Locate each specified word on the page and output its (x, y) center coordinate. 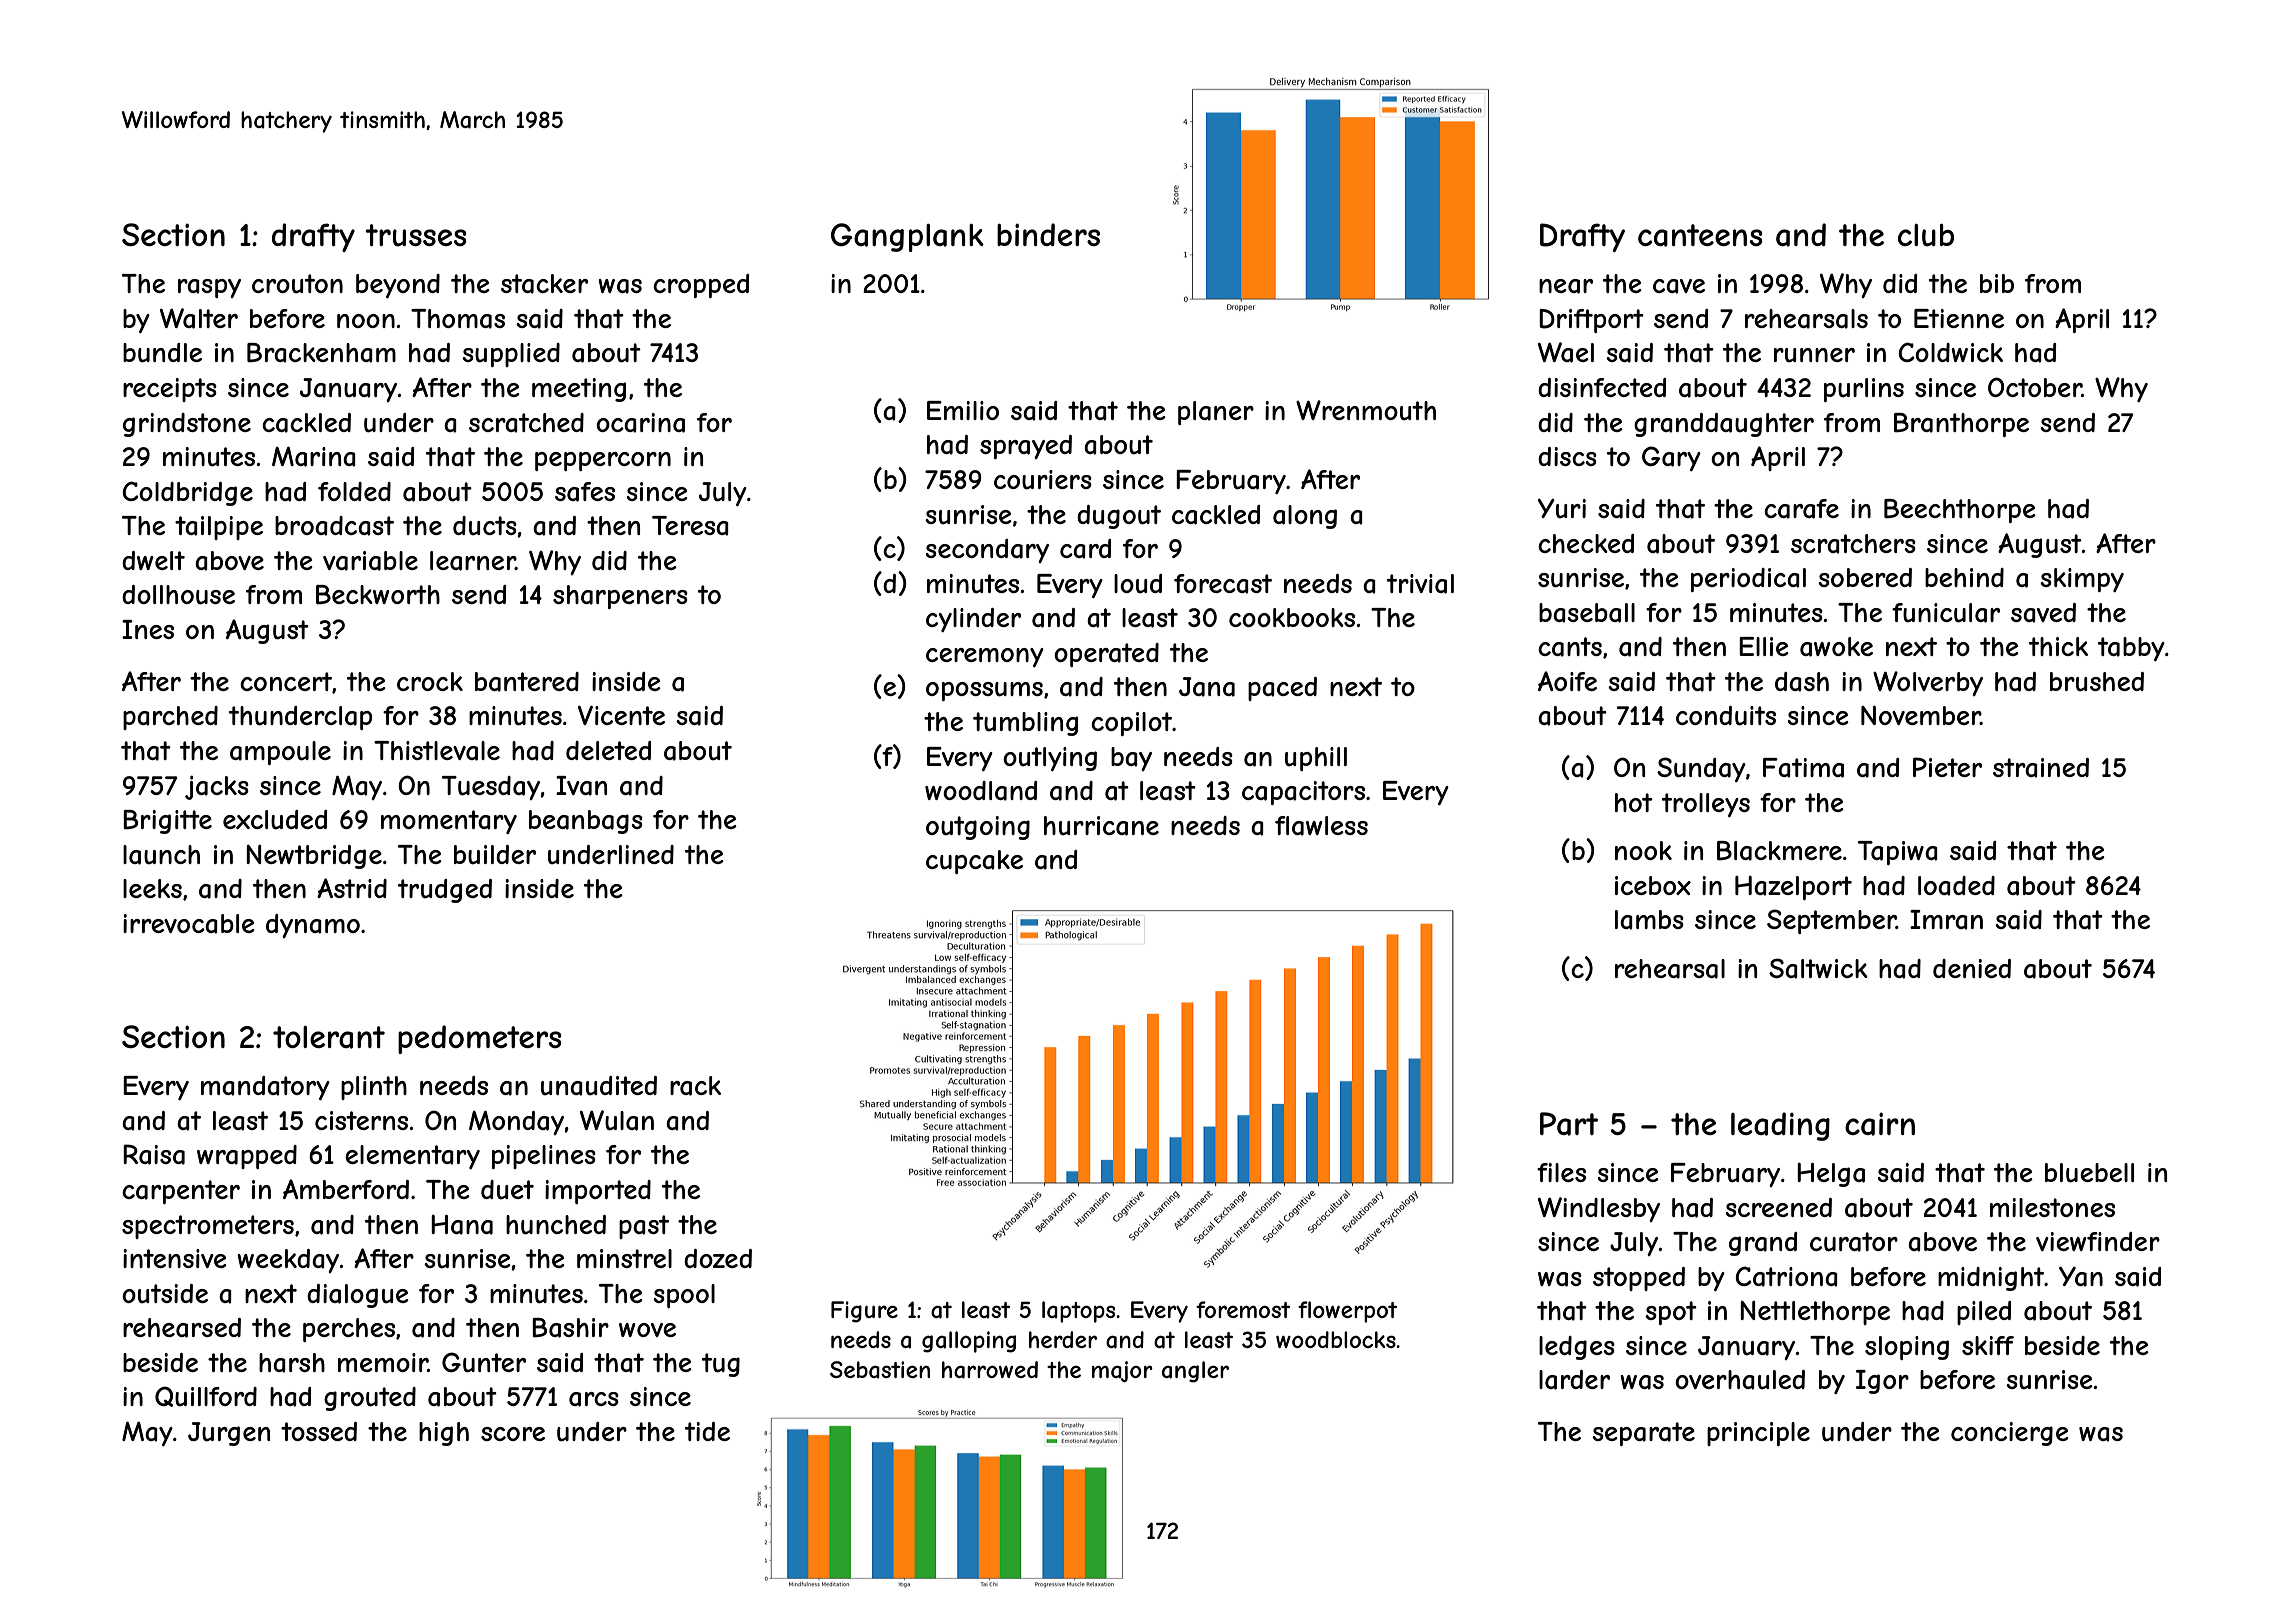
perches (349, 1330)
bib (1997, 283)
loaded (1956, 886)
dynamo (313, 926)
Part (1569, 1124)
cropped (701, 286)
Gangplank (907, 237)
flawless (1321, 826)
